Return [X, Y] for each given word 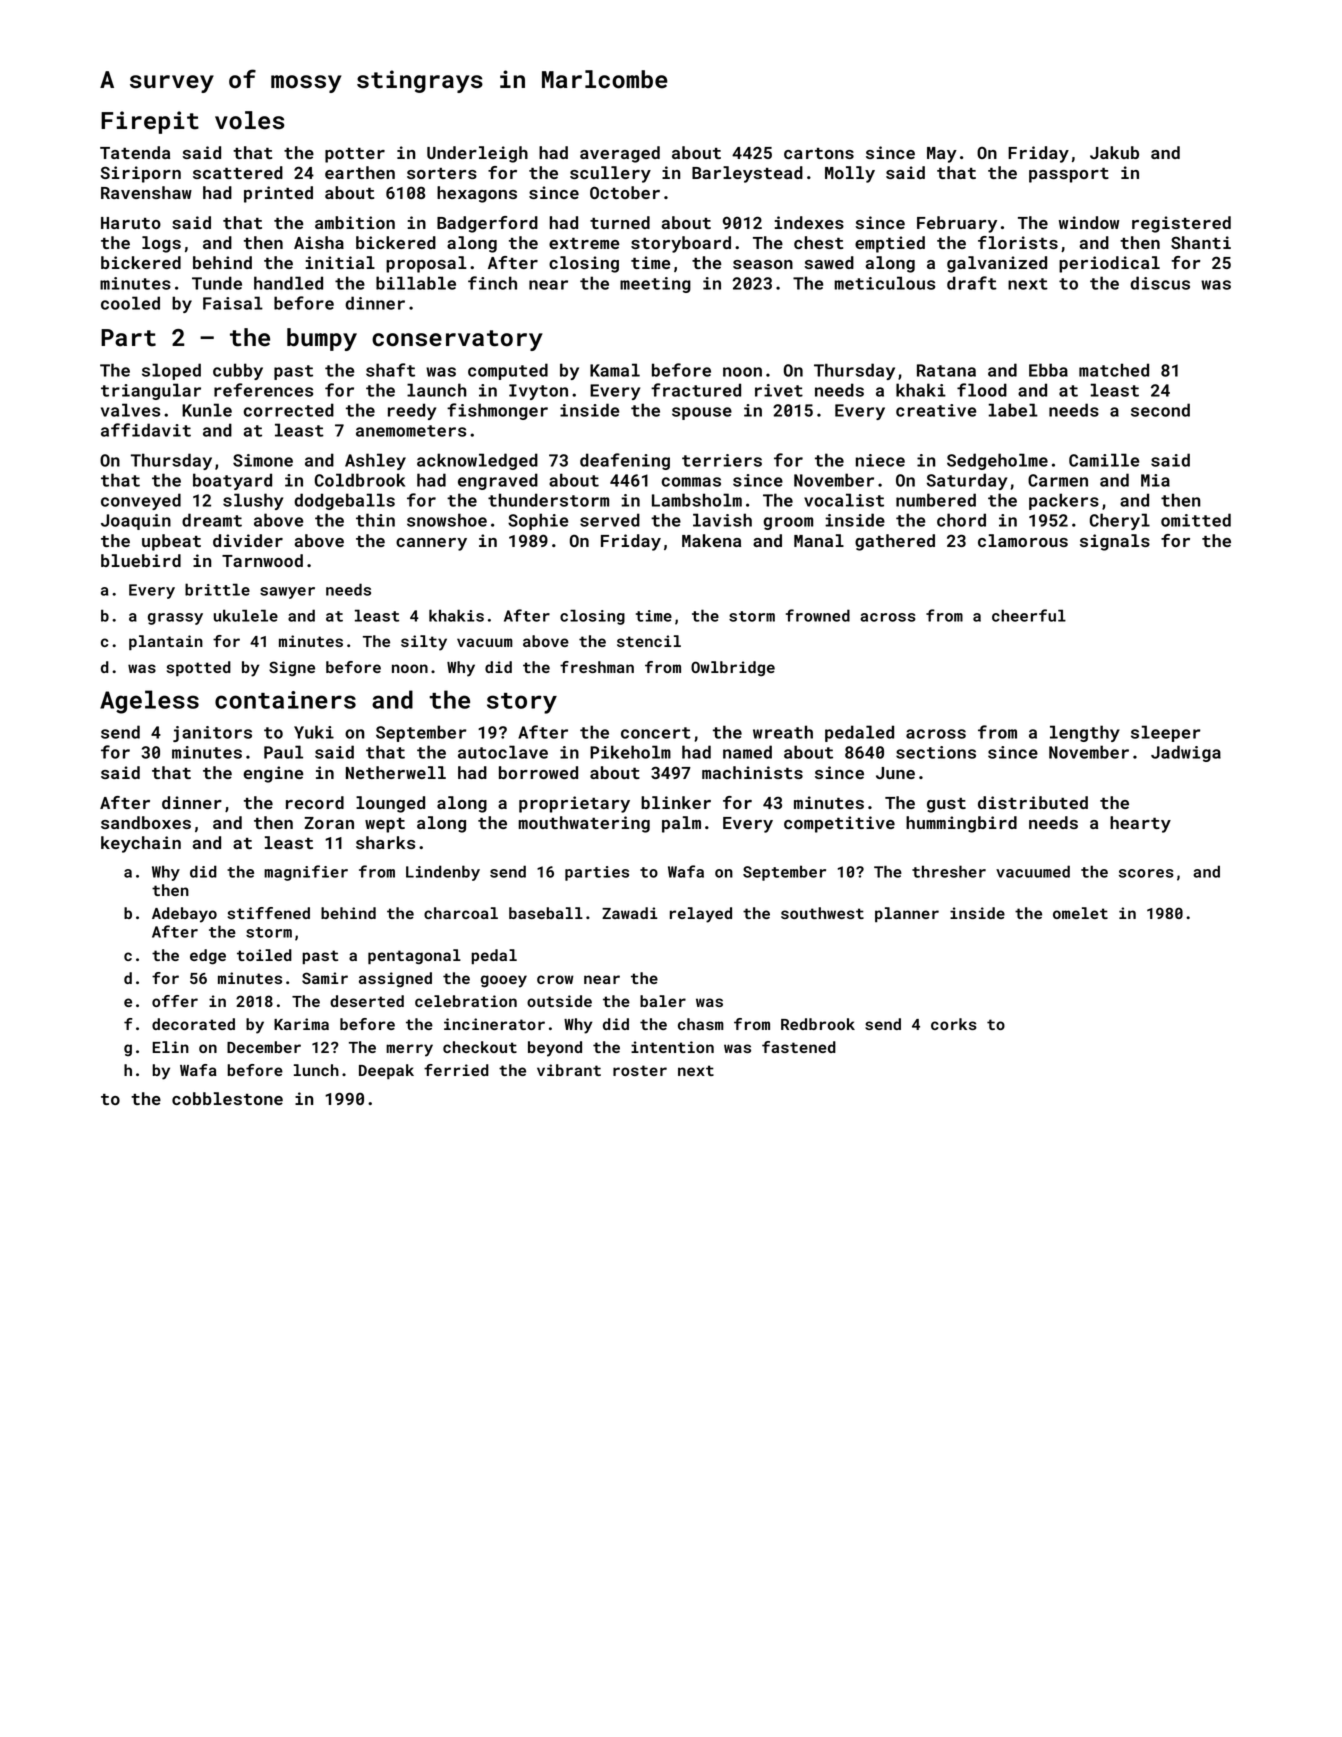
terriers [722, 460]
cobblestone [227, 1098]
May [942, 155]
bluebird [141, 560]
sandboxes [146, 822]
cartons [819, 153]
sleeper [1166, 733]
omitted [1196, 520]
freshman [597, 667]
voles [250, 120]
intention [672, 1047]
